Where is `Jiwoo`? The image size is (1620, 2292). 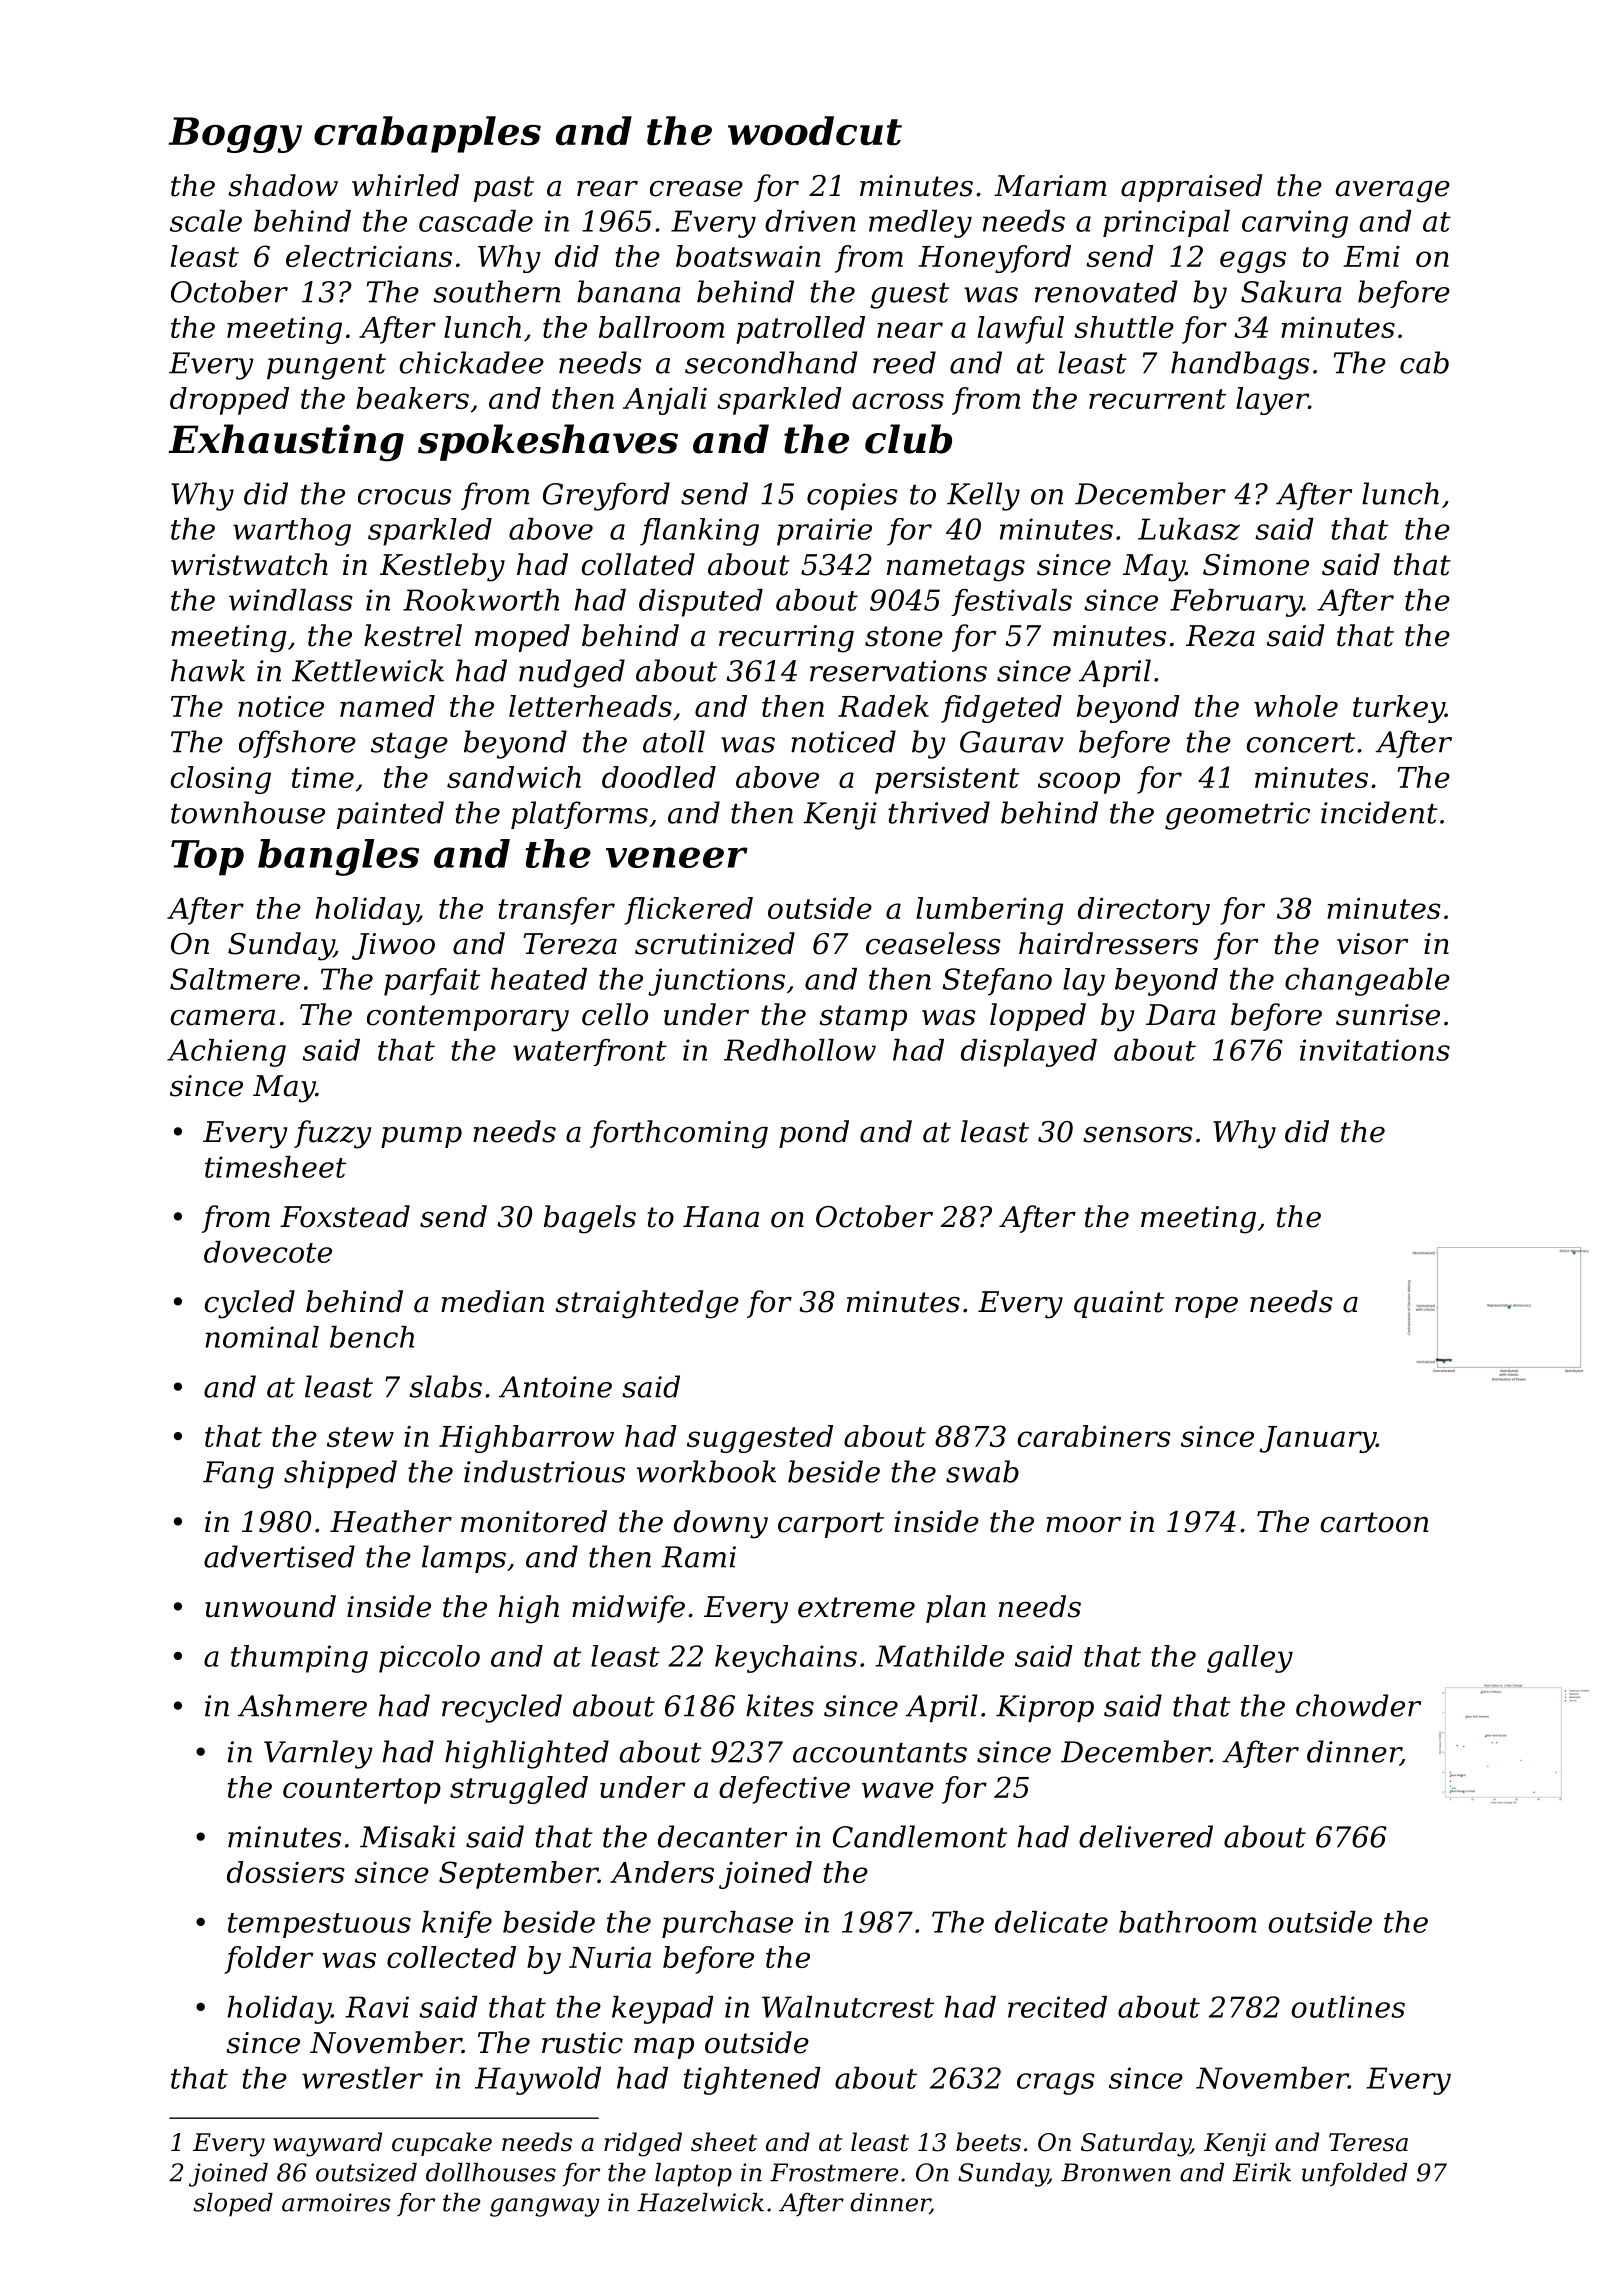 Jiwoo is located at coordinates (393, 946).
